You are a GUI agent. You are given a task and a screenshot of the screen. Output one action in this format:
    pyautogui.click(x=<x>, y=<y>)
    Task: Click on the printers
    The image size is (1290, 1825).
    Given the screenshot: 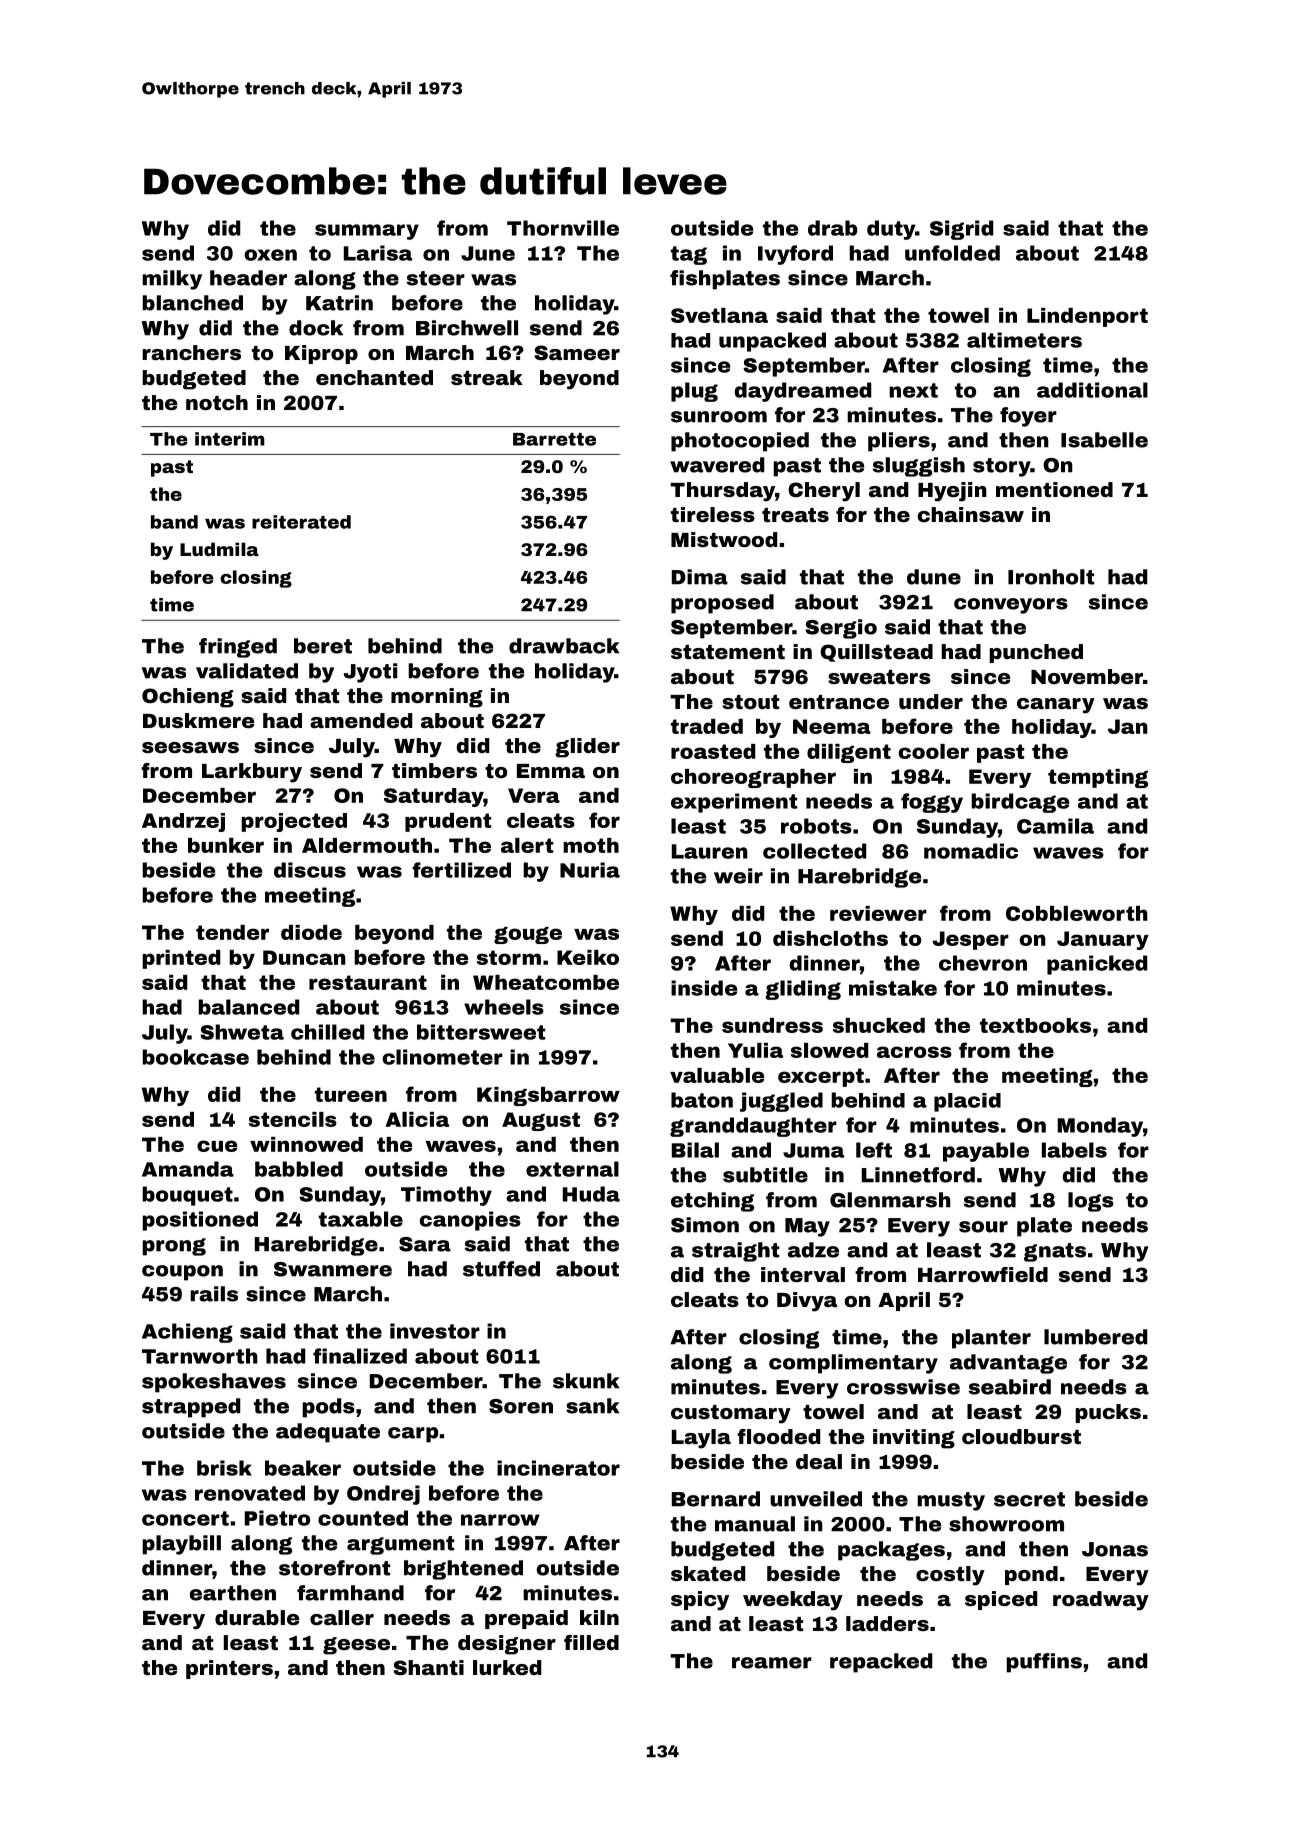 What is the action you would take?
    pyautogui.click(x=229, y=1669)
